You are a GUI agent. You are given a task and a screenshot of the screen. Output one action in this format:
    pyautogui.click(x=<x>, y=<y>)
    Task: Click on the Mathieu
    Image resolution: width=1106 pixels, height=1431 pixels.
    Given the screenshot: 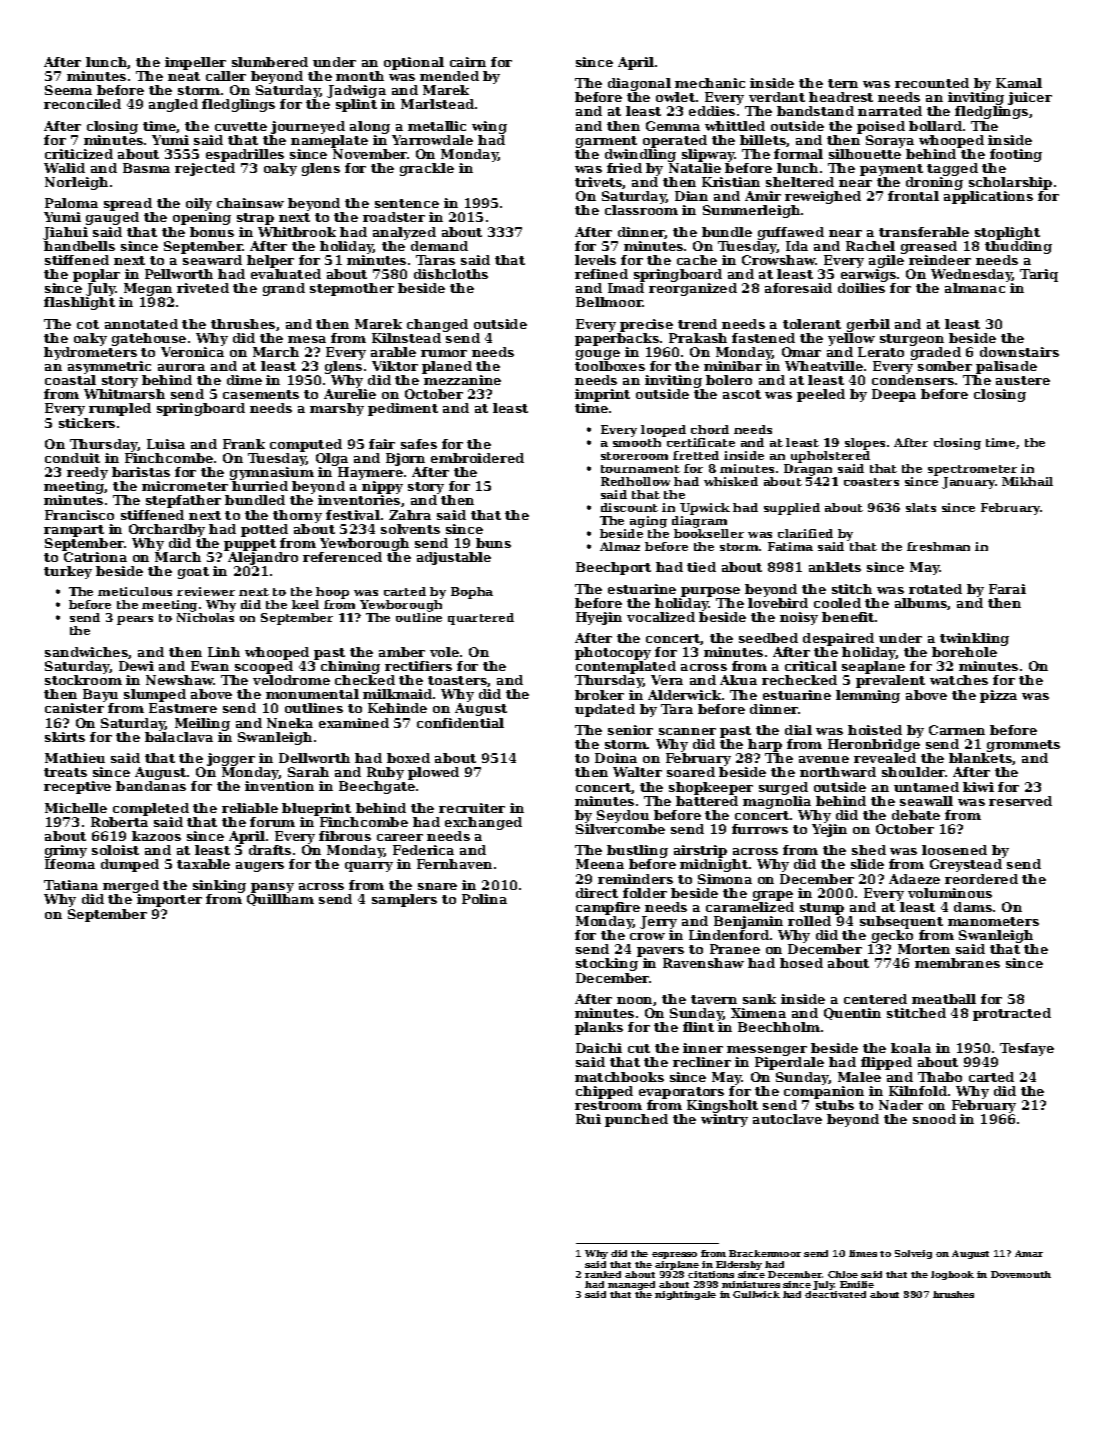 What is the action you would take?
    pyautogui.click(x=75, y=758)
